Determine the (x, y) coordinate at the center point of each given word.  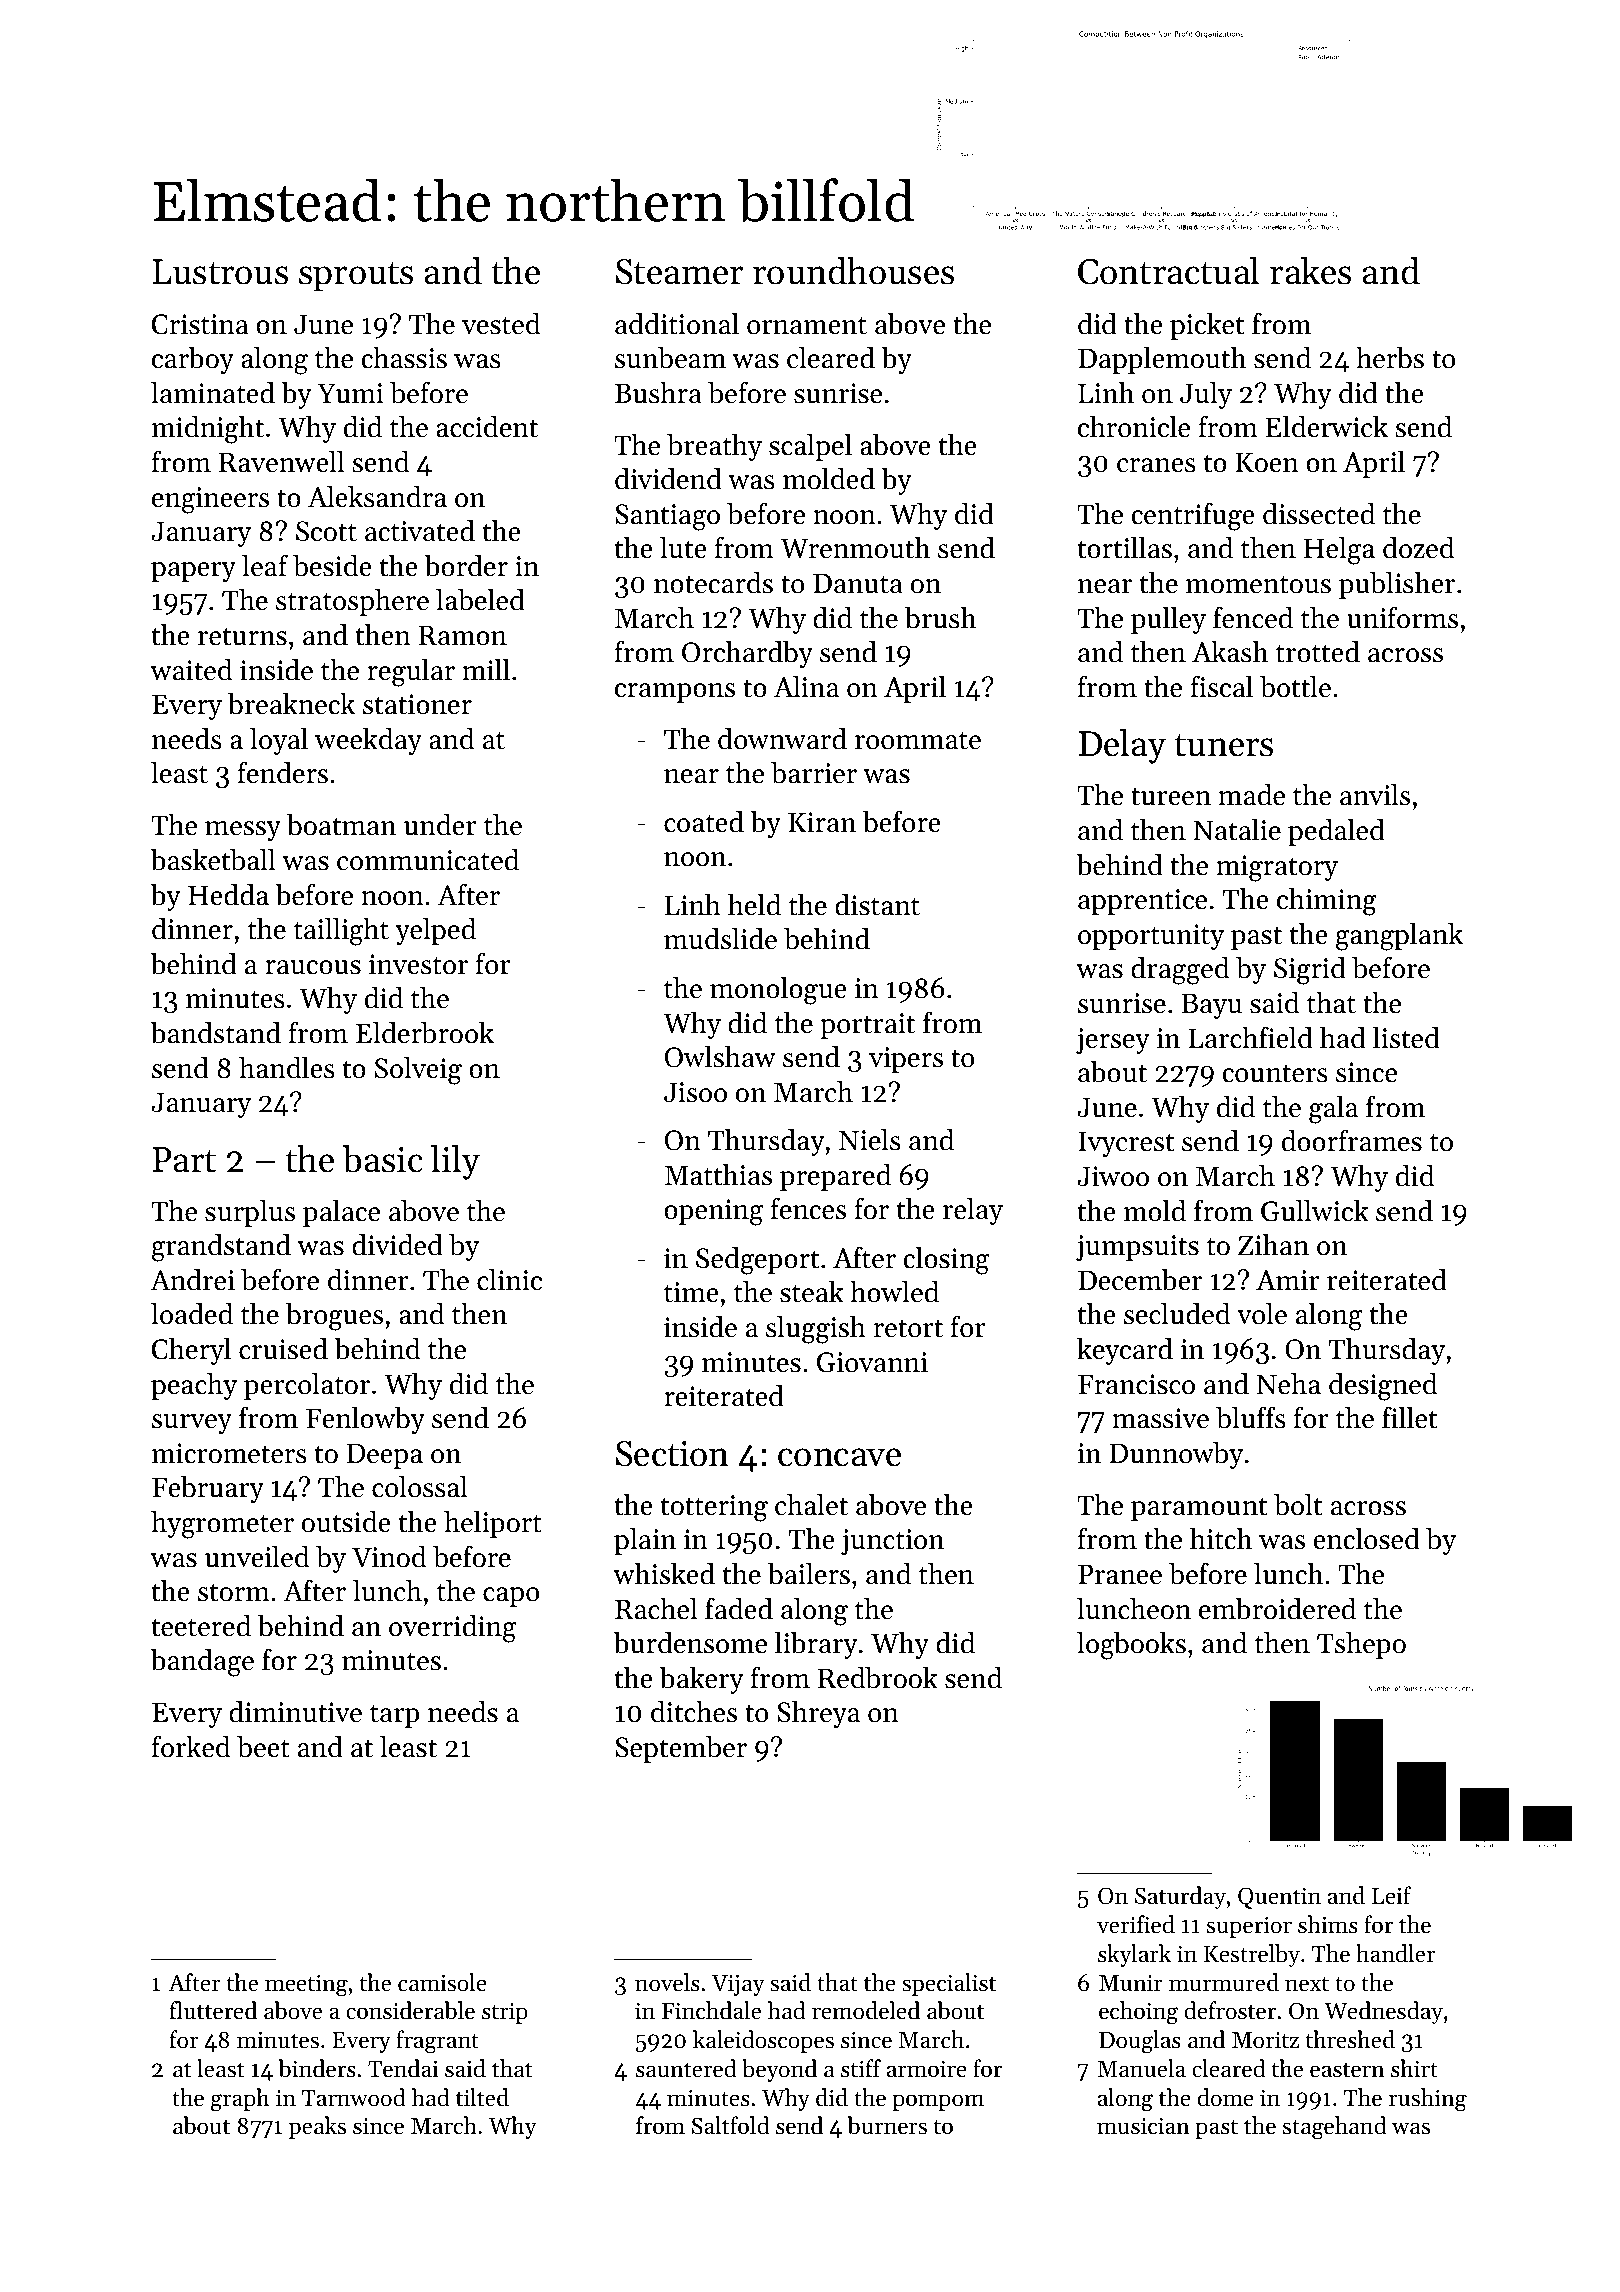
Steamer (679, 272)
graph (240, 2100)
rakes (1310, 271)
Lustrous (220, 272)
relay (973, 1211)
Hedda (228, 895)
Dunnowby (1176, 1455)
